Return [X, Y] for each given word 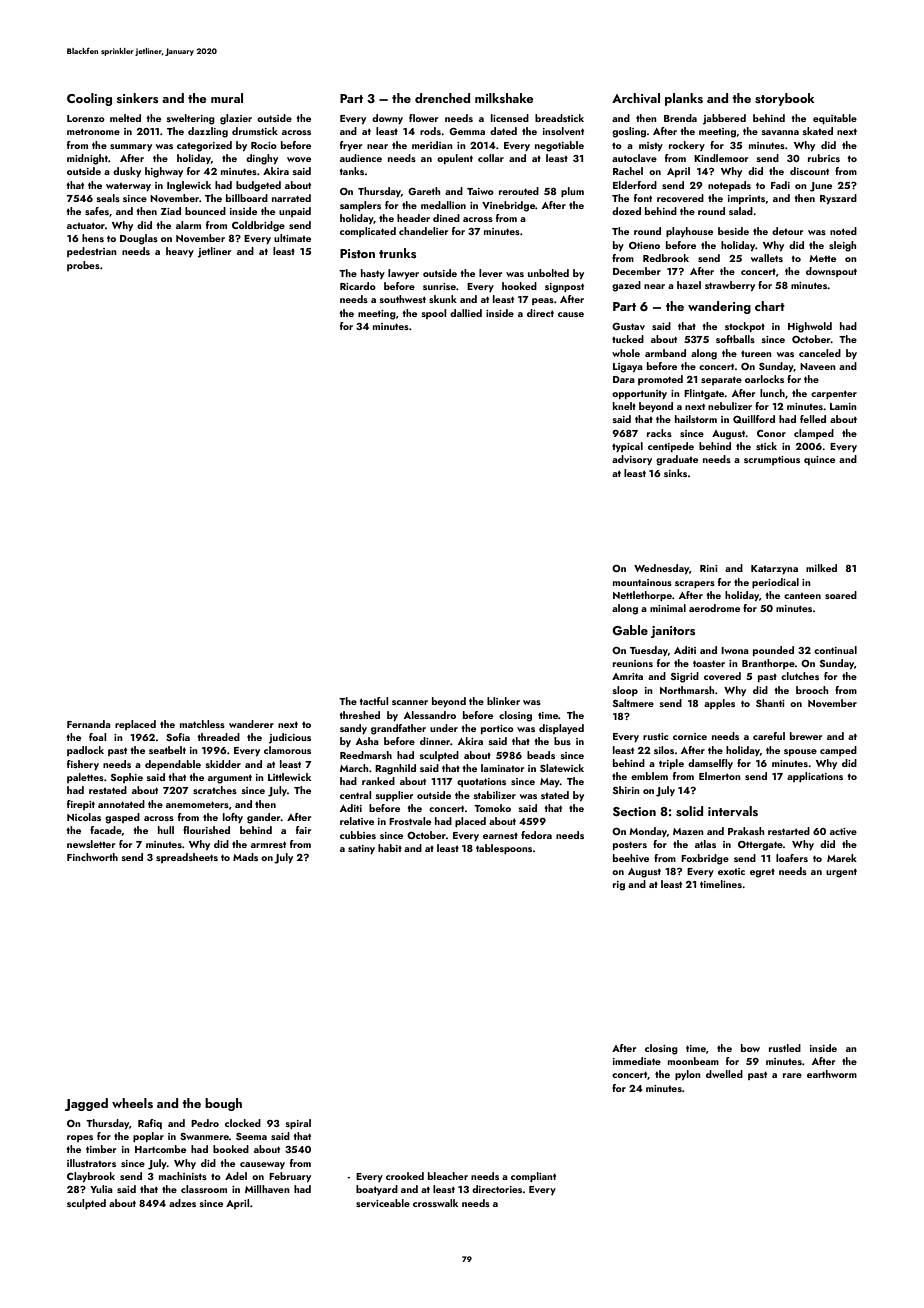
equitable [835, 119]
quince [819, 460]
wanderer [251, 724]
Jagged [86, 1104]
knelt [624, 406]
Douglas [139, 239]
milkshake [504, 98]
